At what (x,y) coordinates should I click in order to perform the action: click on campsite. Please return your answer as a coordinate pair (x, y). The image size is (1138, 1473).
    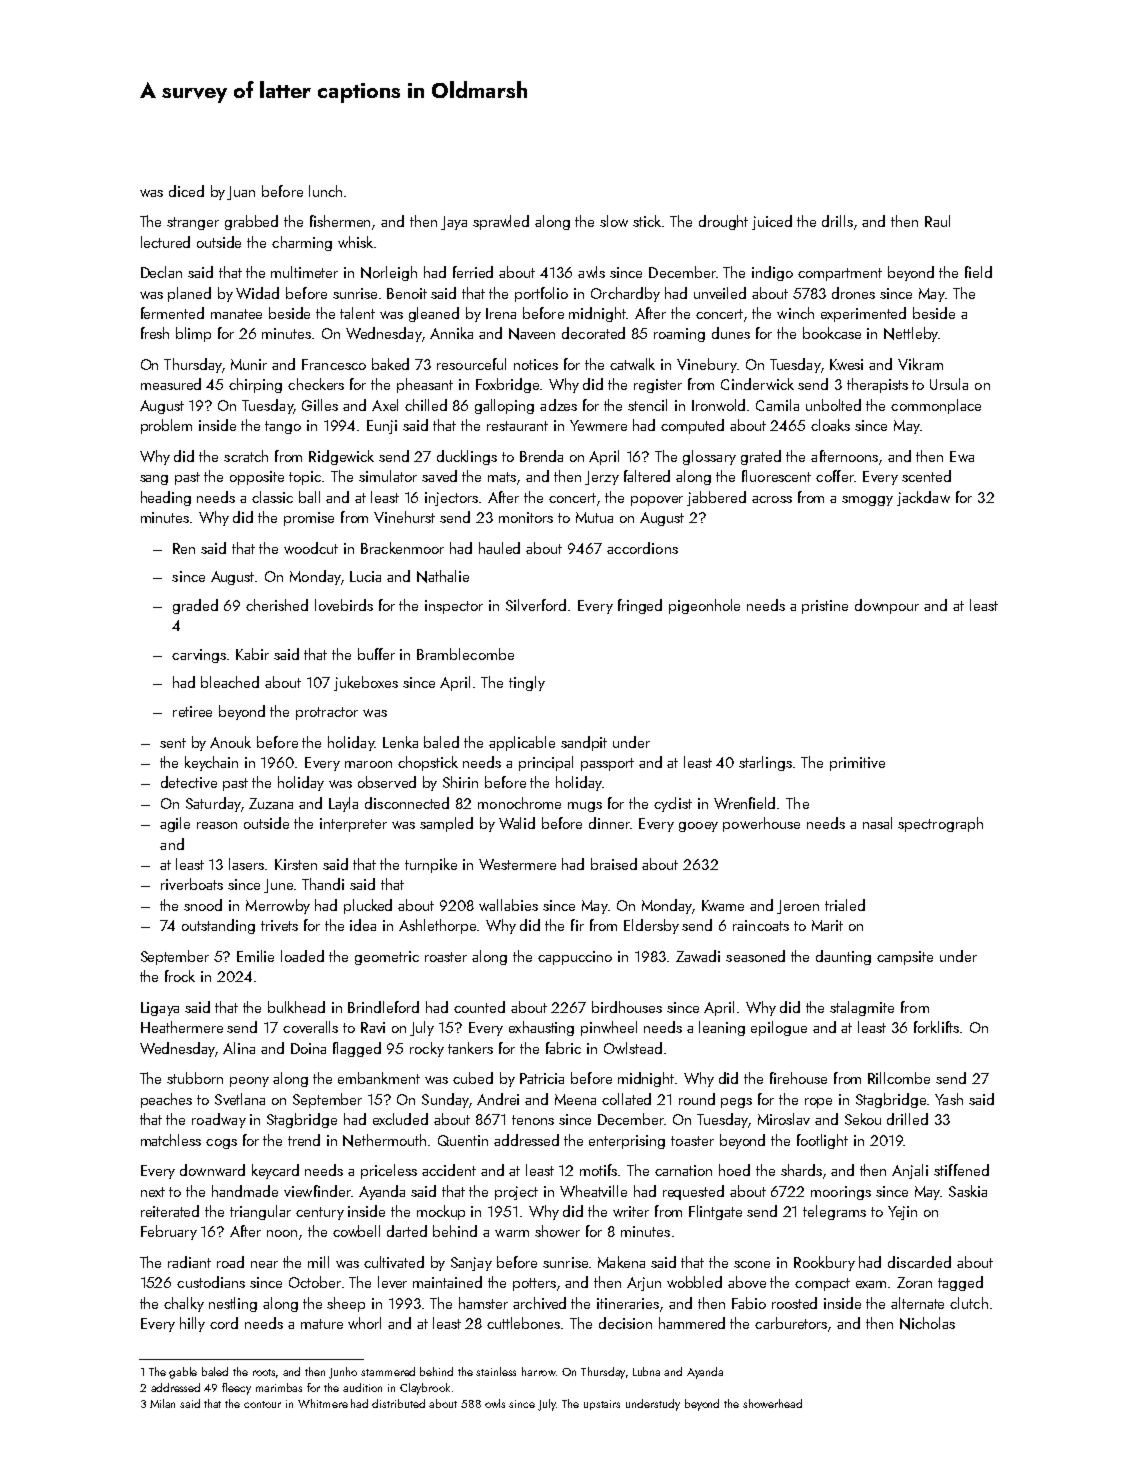
    Looking at the image, I should click on (905, 958).
